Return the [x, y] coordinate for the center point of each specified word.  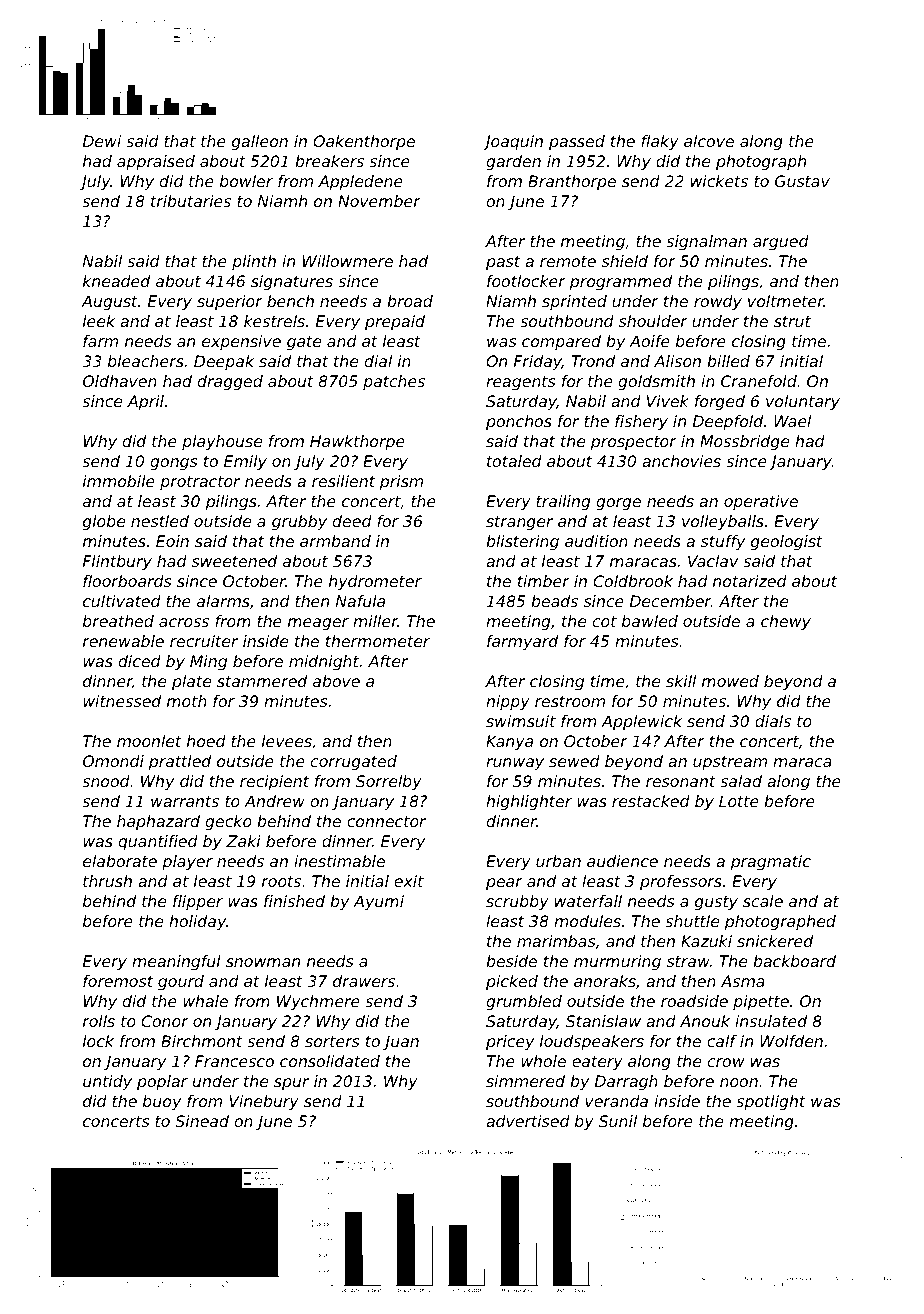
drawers [364, 981]
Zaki [243, 841]
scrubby [517, 903]
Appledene [360, 183]
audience [622, 861]
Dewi [102, 141]
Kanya [509, 743]
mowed [730, 681]
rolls [99, 1021]
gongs [173, 464]
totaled [514, 461]
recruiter [204, 641]
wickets [719, 181]
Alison [677, 361]
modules [587, 921]
